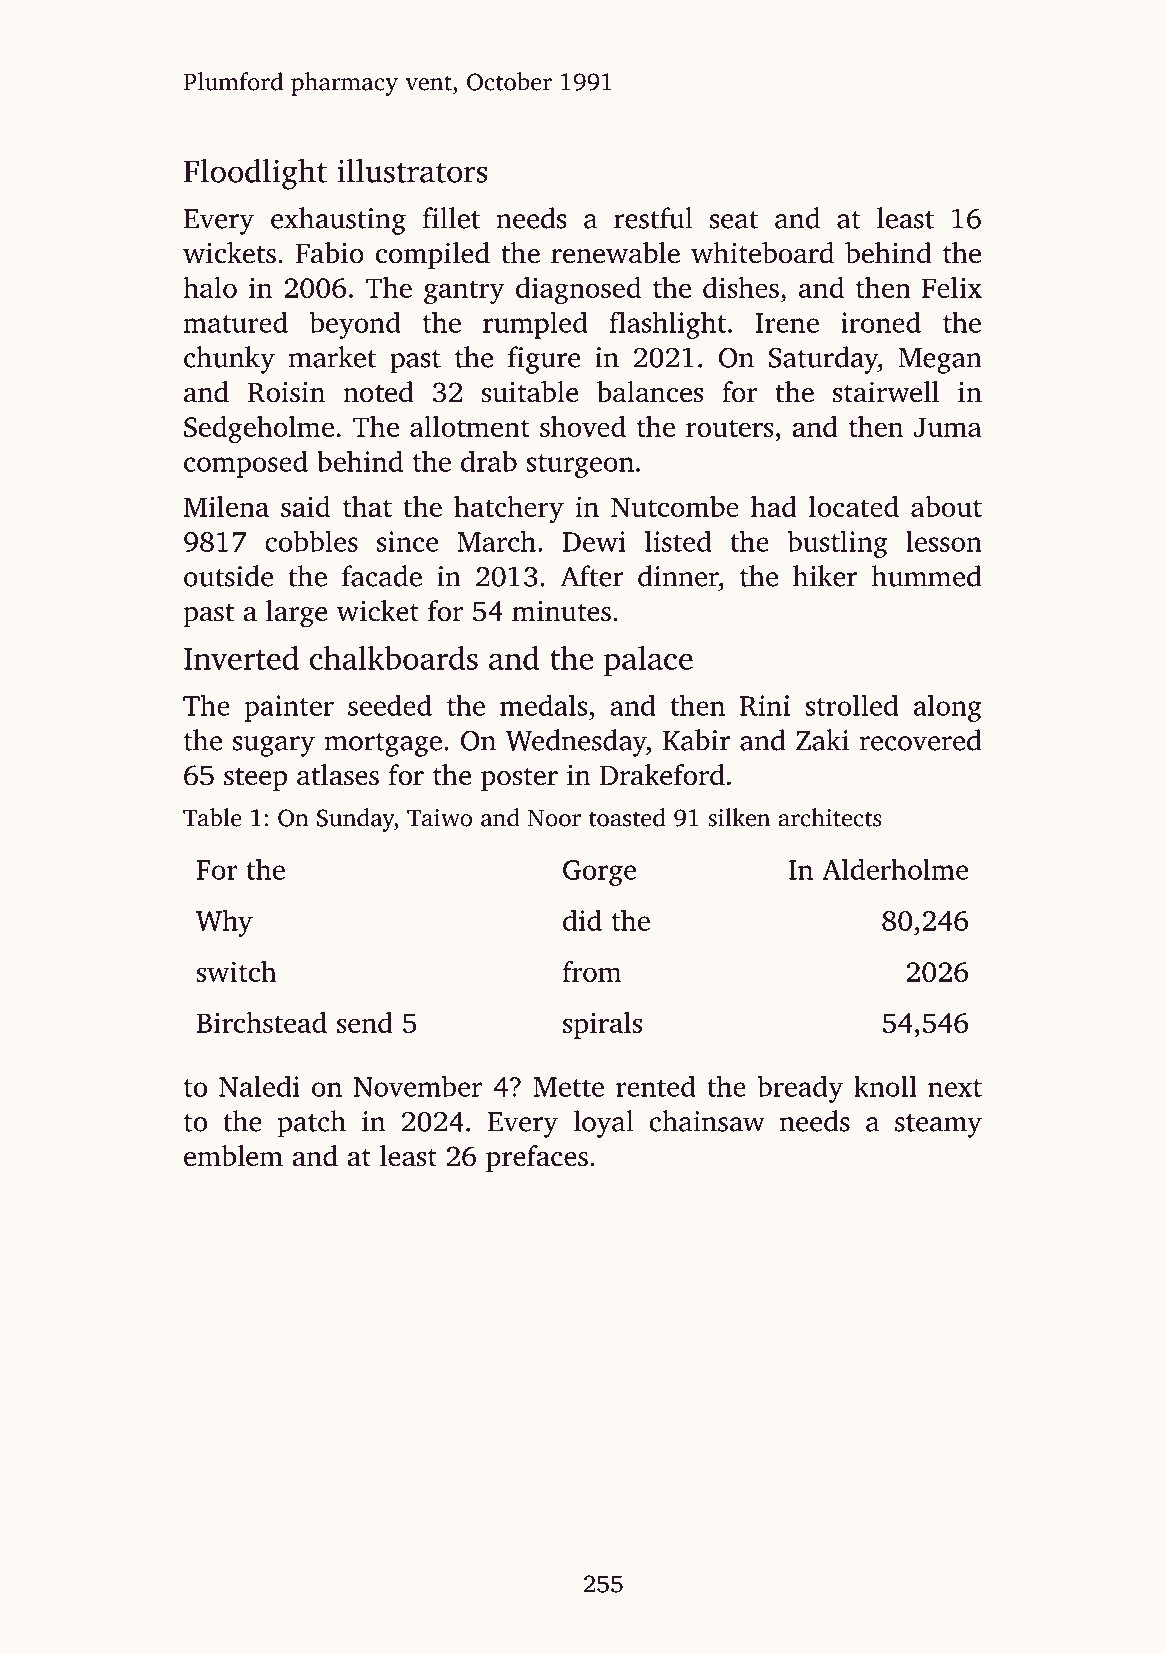  What do you see at coordinates (365, 1022) in the screenshot?
I see `send` at bounding box center [365, 1022].
